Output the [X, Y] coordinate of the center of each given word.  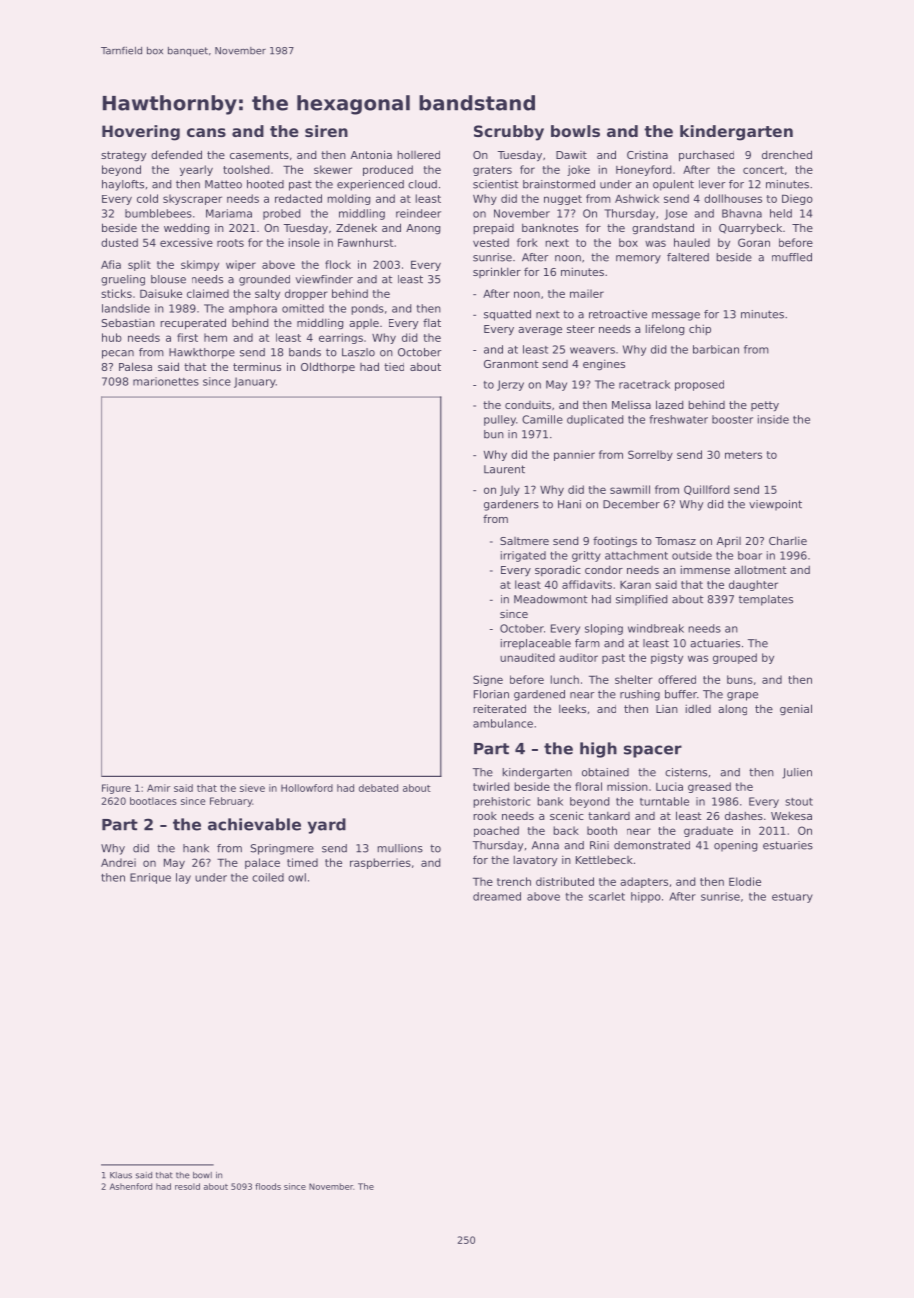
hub [112, 337]
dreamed [497, 896]
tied [394, 367]
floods [268, 1186]
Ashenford [131, 1186]
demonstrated [652, 845]
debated [378, 788]
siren [326, 131]
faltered [688, 257]
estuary [792, 898]
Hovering [141, 133]
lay [183, 878]
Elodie [745, 881]
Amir [158, 788]
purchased [706, 156]
